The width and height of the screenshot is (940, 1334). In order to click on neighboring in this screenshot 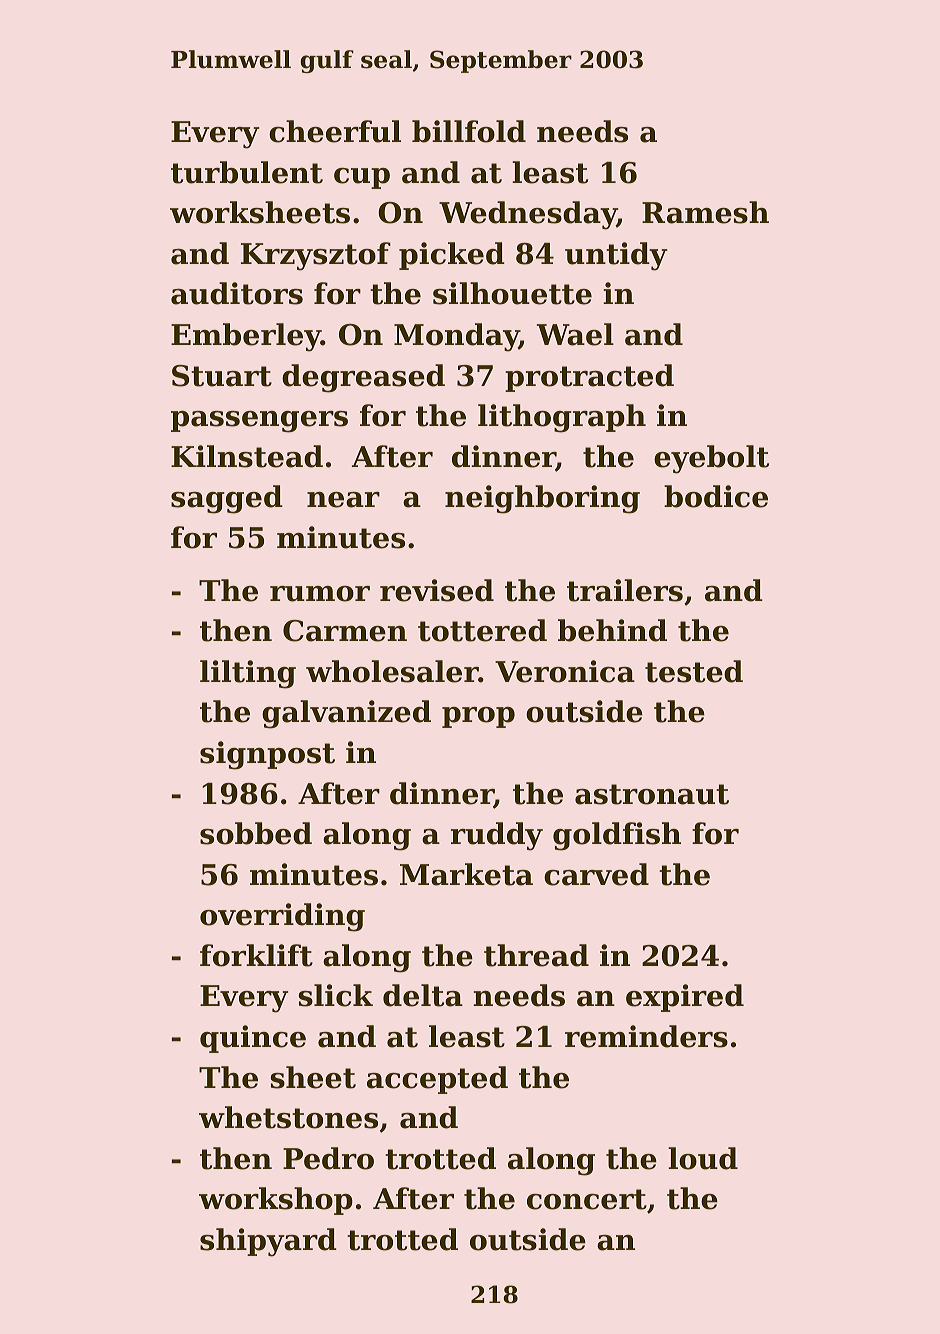, I will do `click(542, 499)`.
